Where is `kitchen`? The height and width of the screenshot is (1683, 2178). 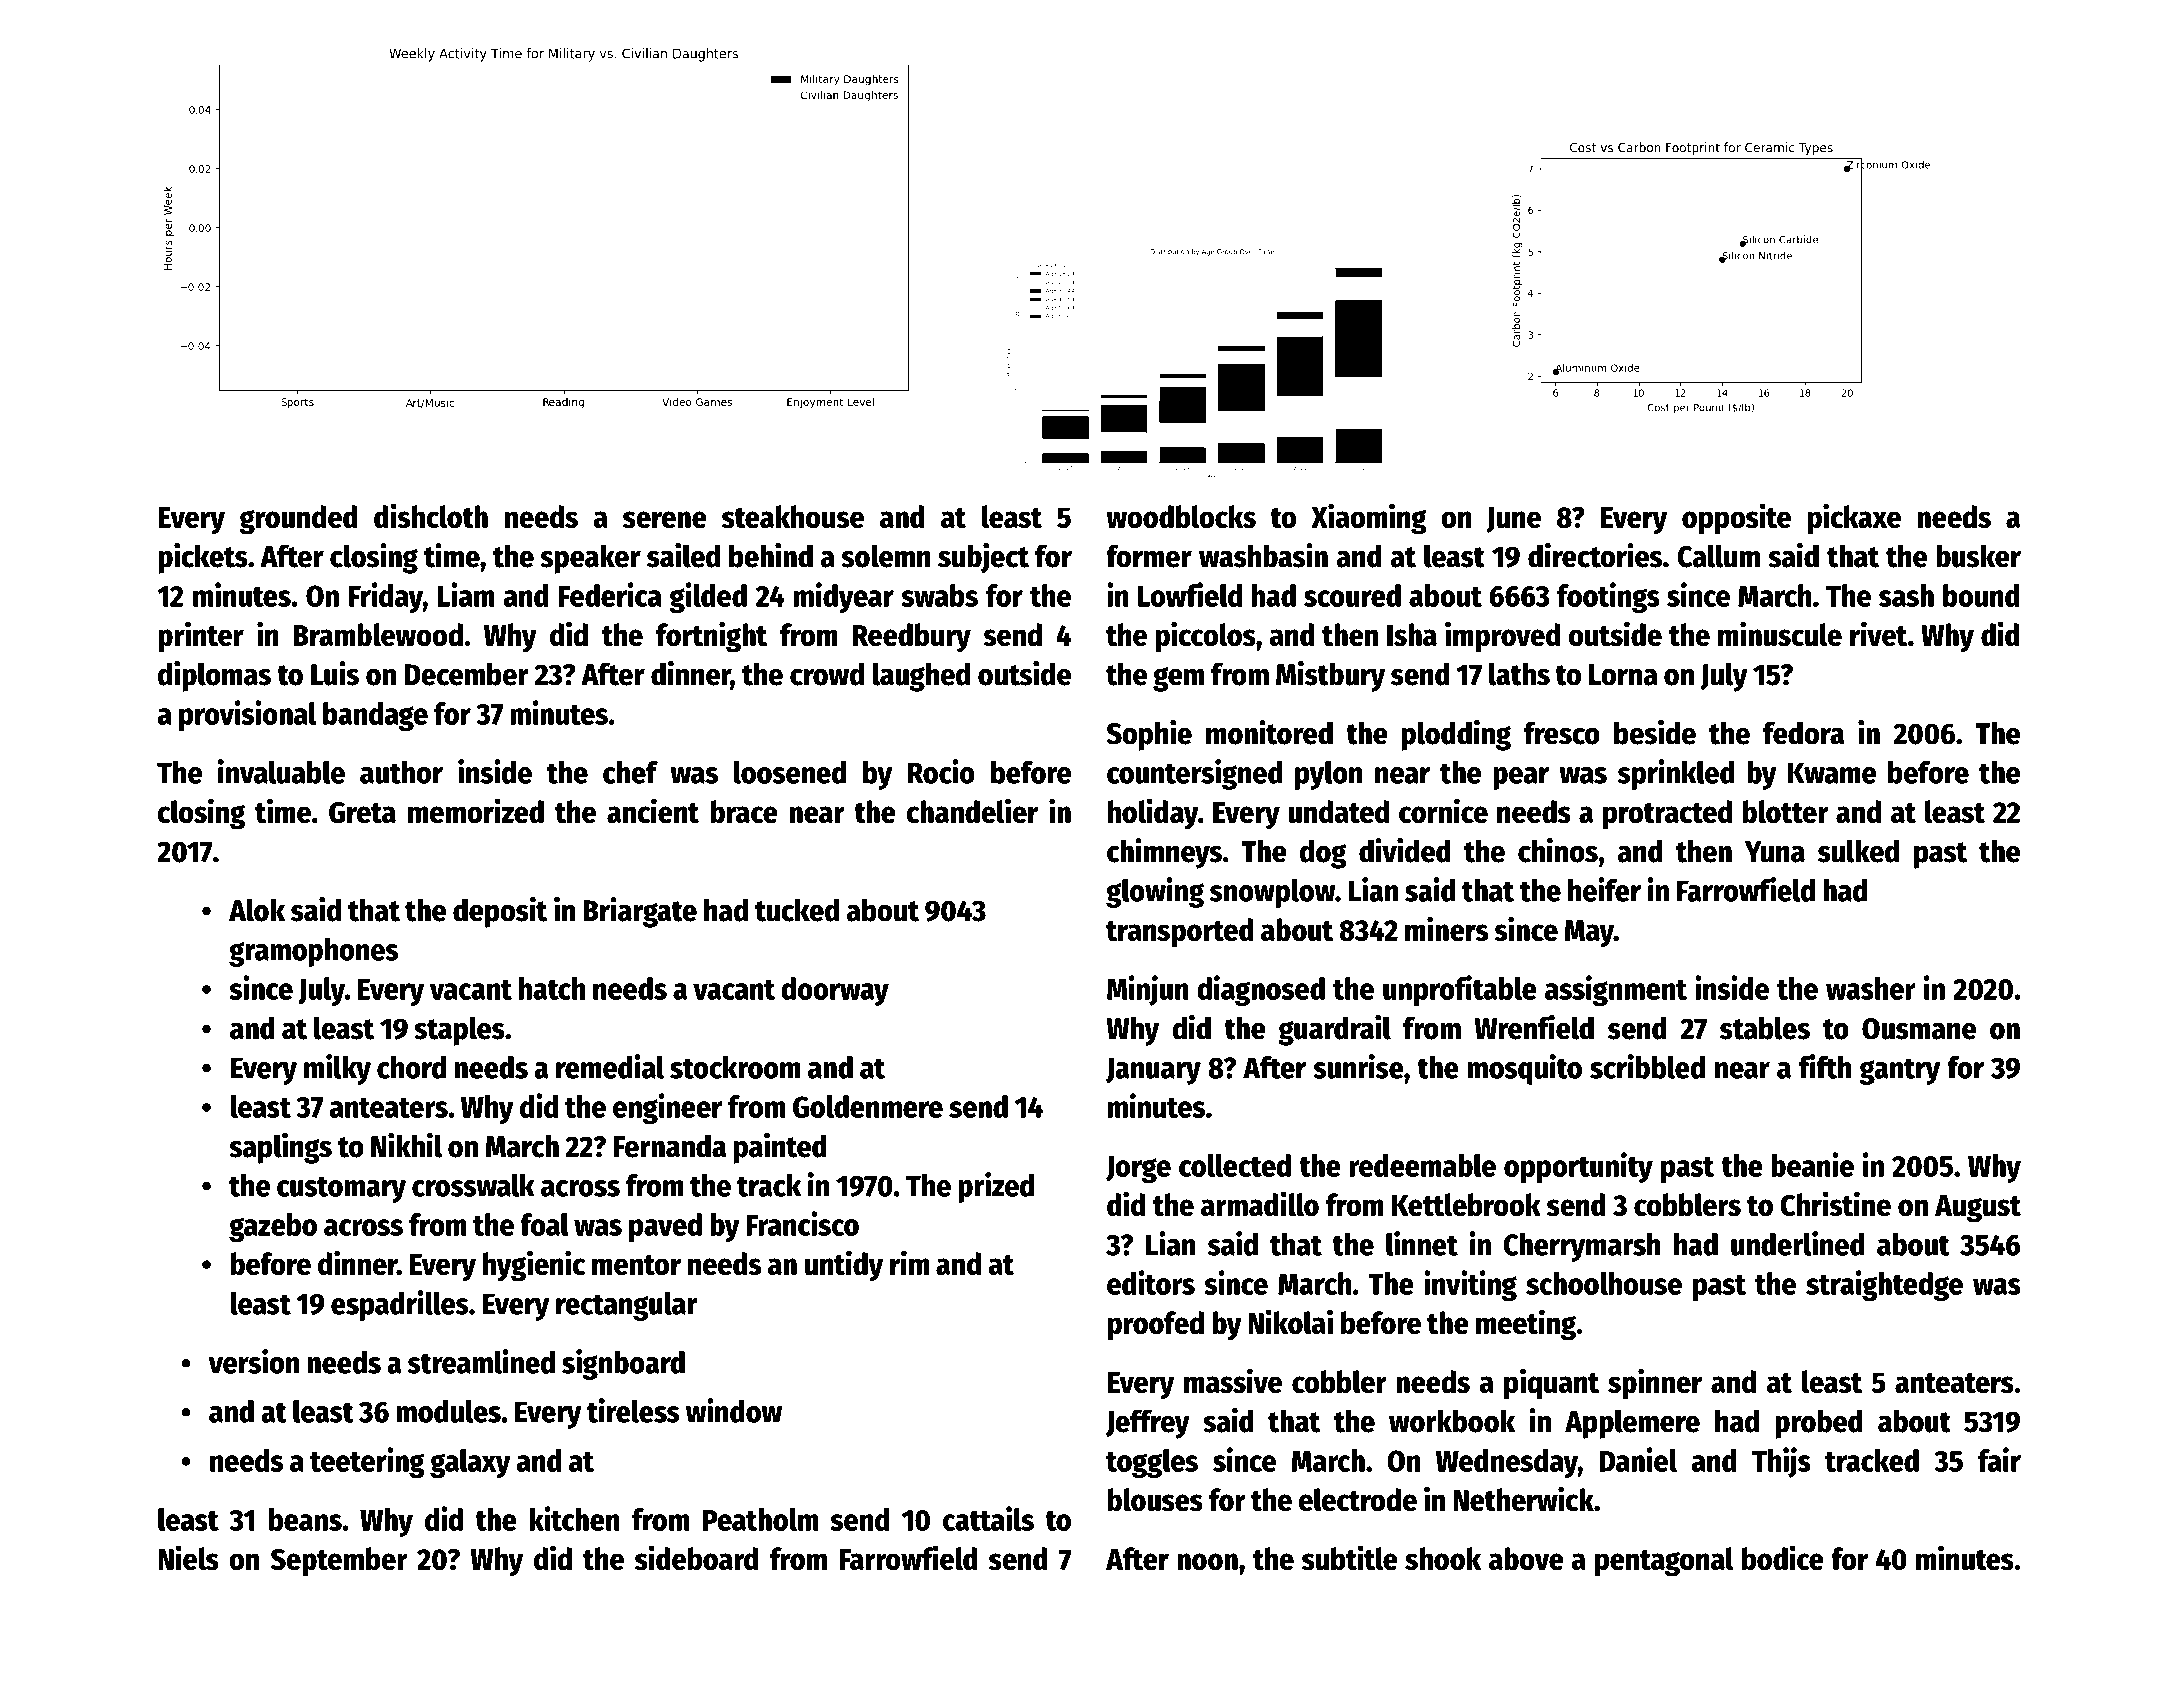
kitchen is located at coordinates (574, 1518).
